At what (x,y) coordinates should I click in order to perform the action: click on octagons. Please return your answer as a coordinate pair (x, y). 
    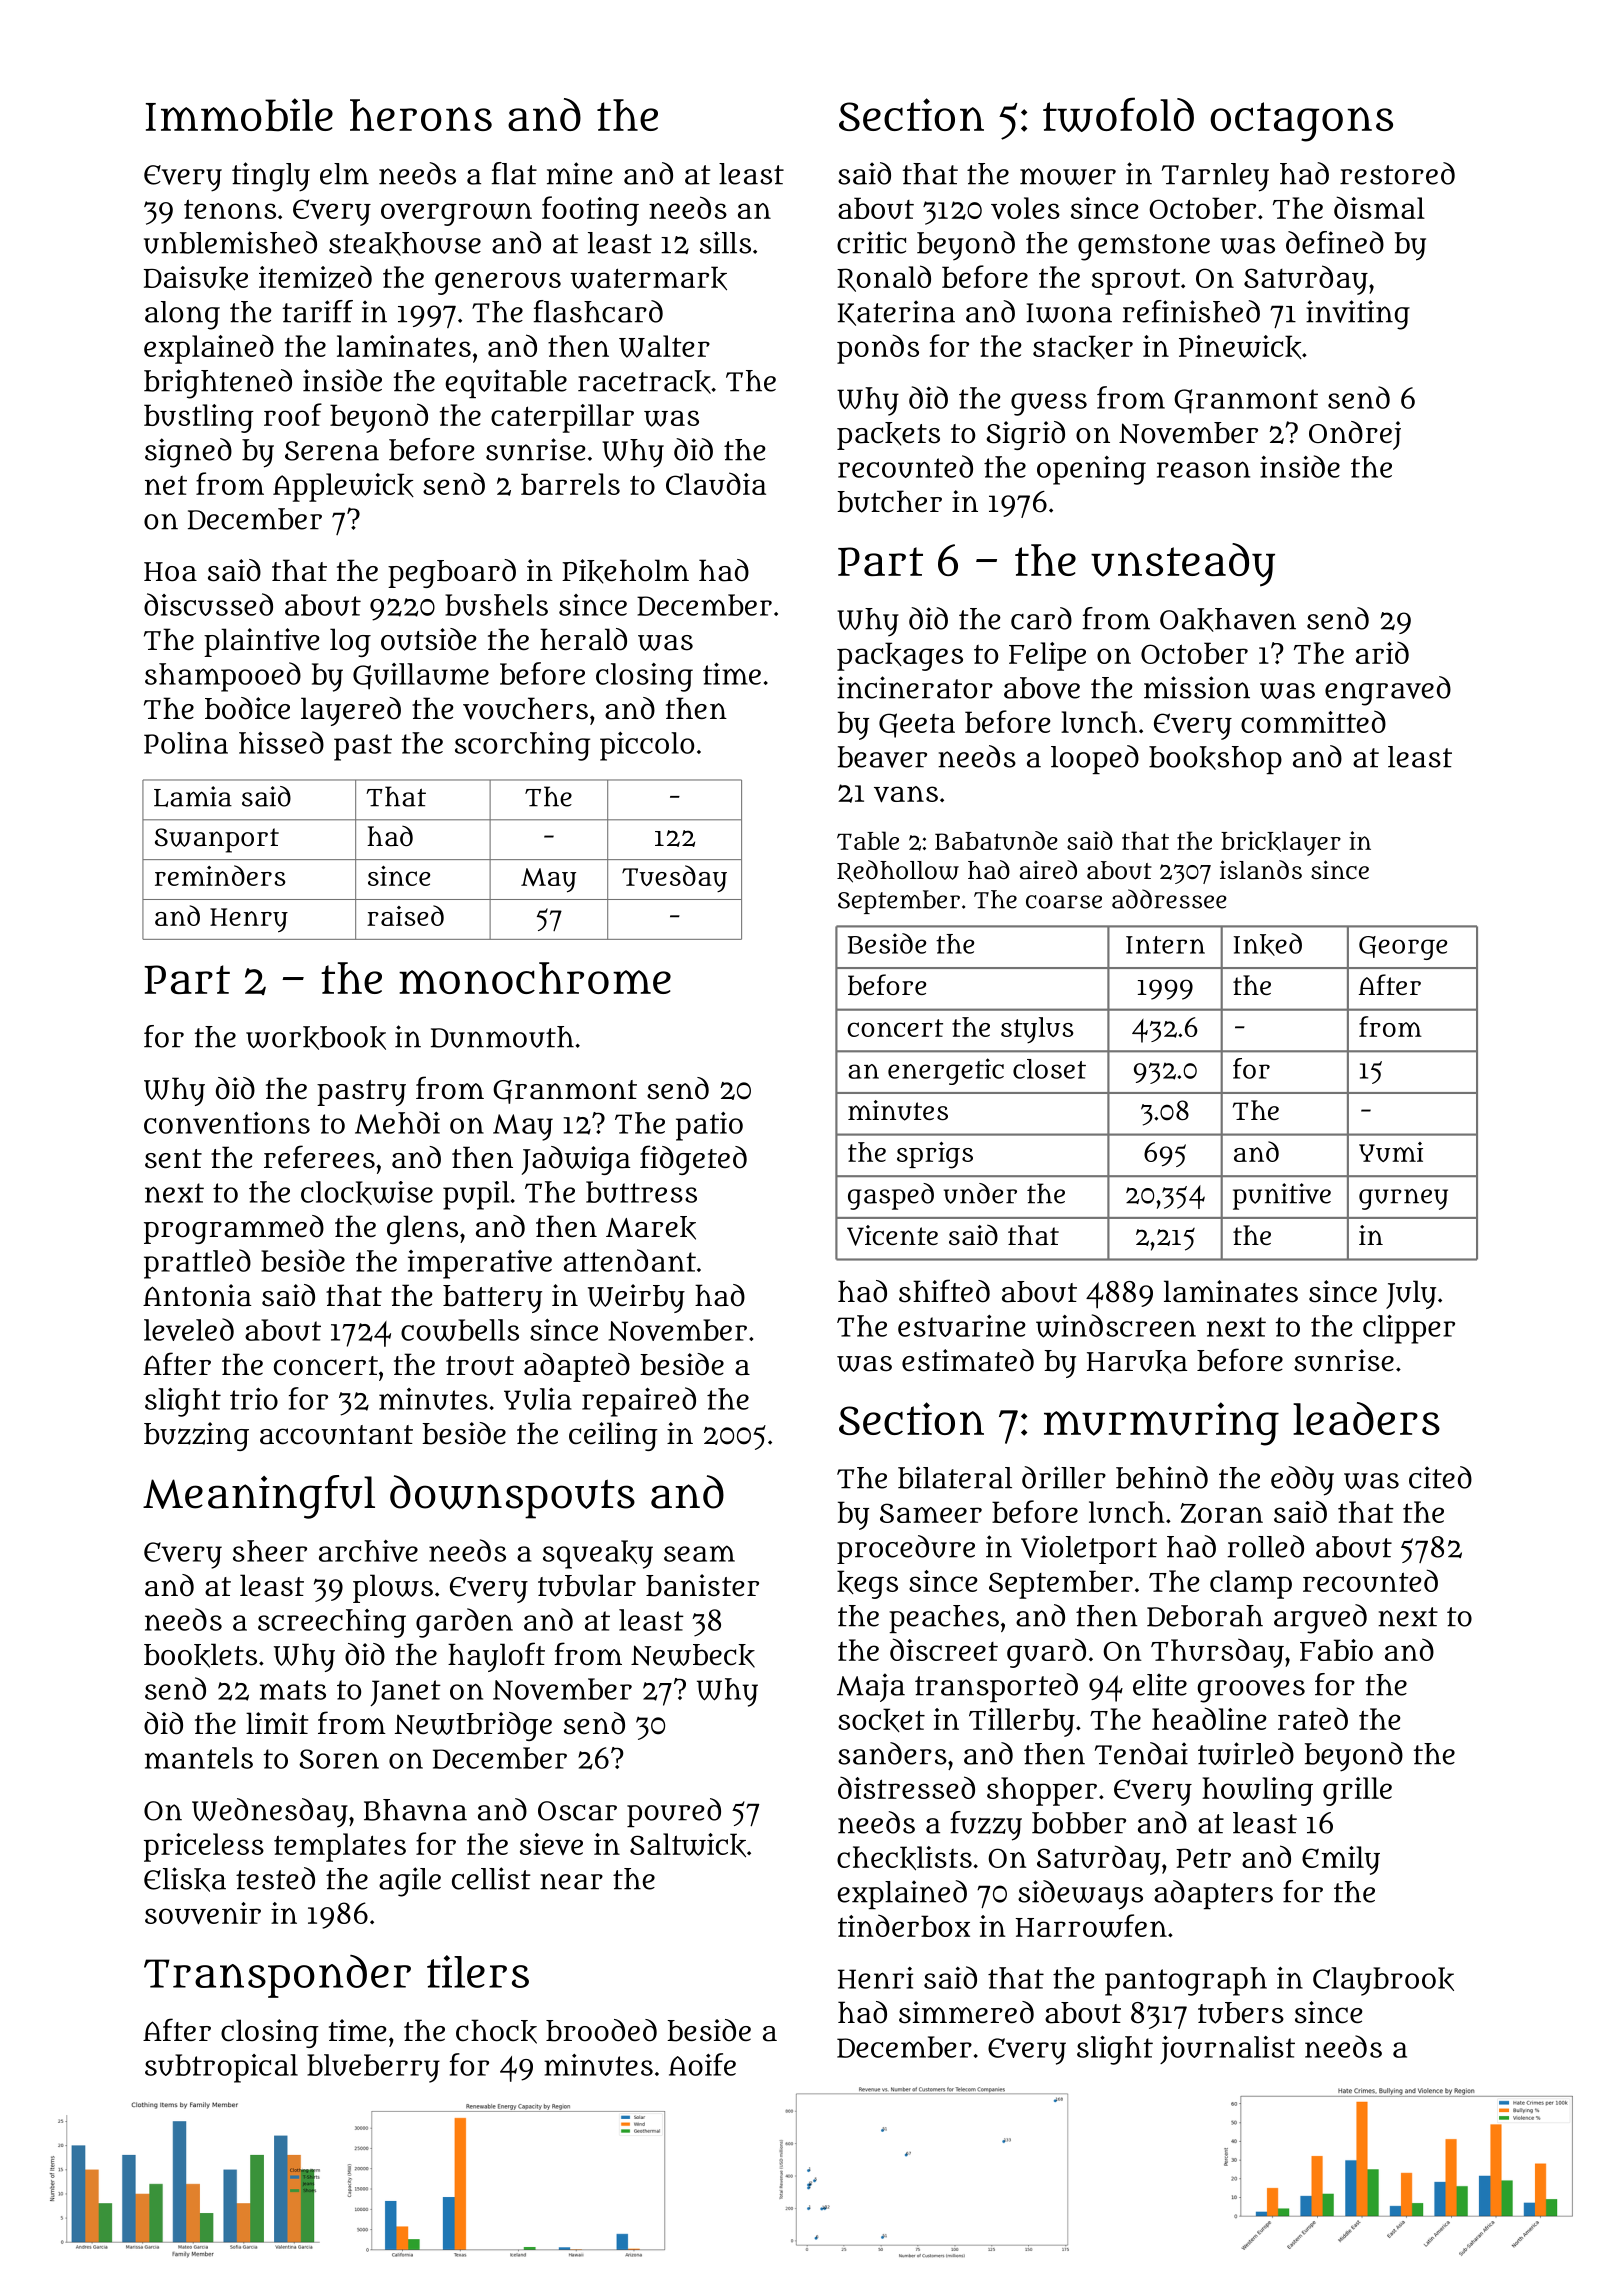
    Looking at the image, I should click on (1301, 122).
